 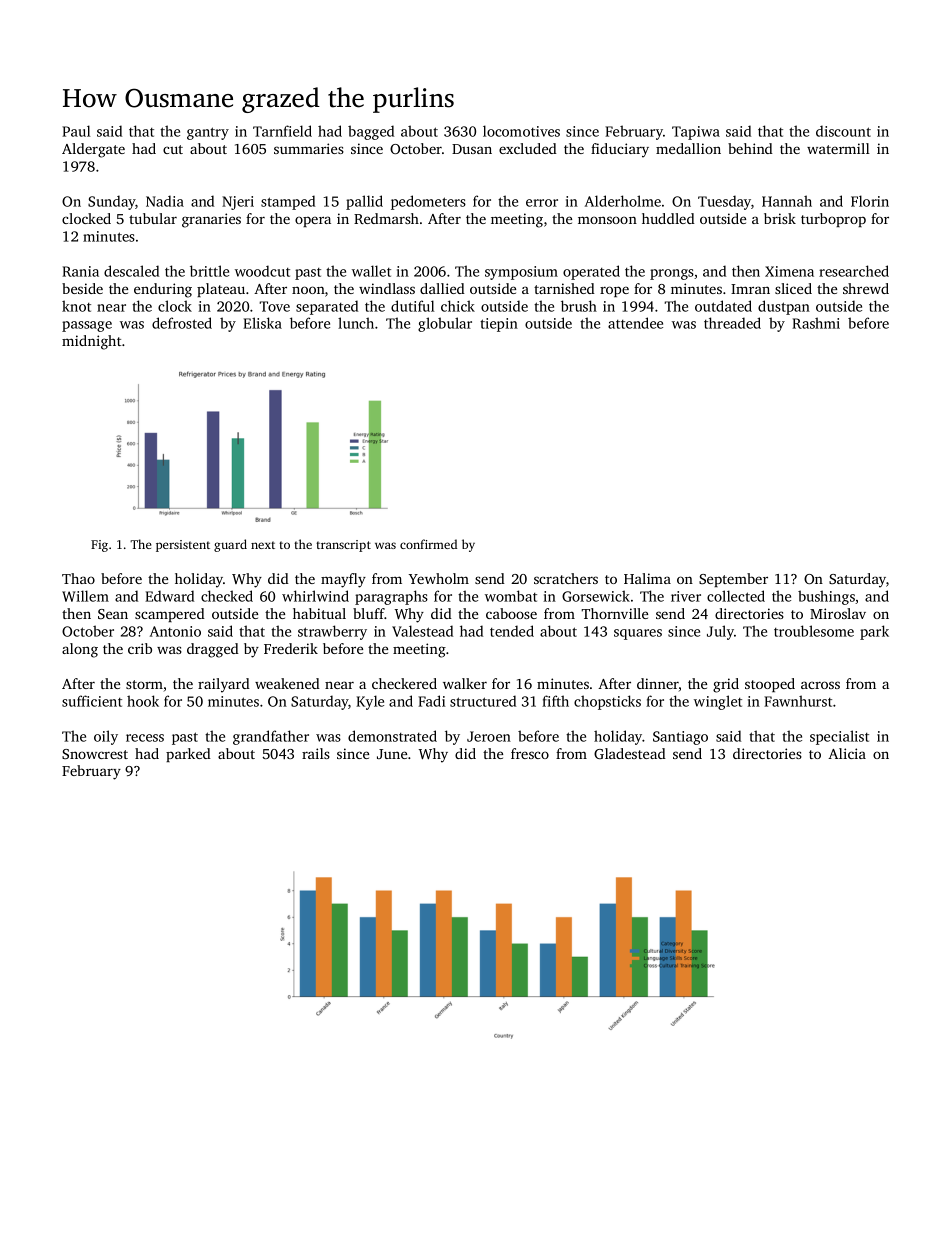 I want to click on scratchers, so click(x=566, y=578).
